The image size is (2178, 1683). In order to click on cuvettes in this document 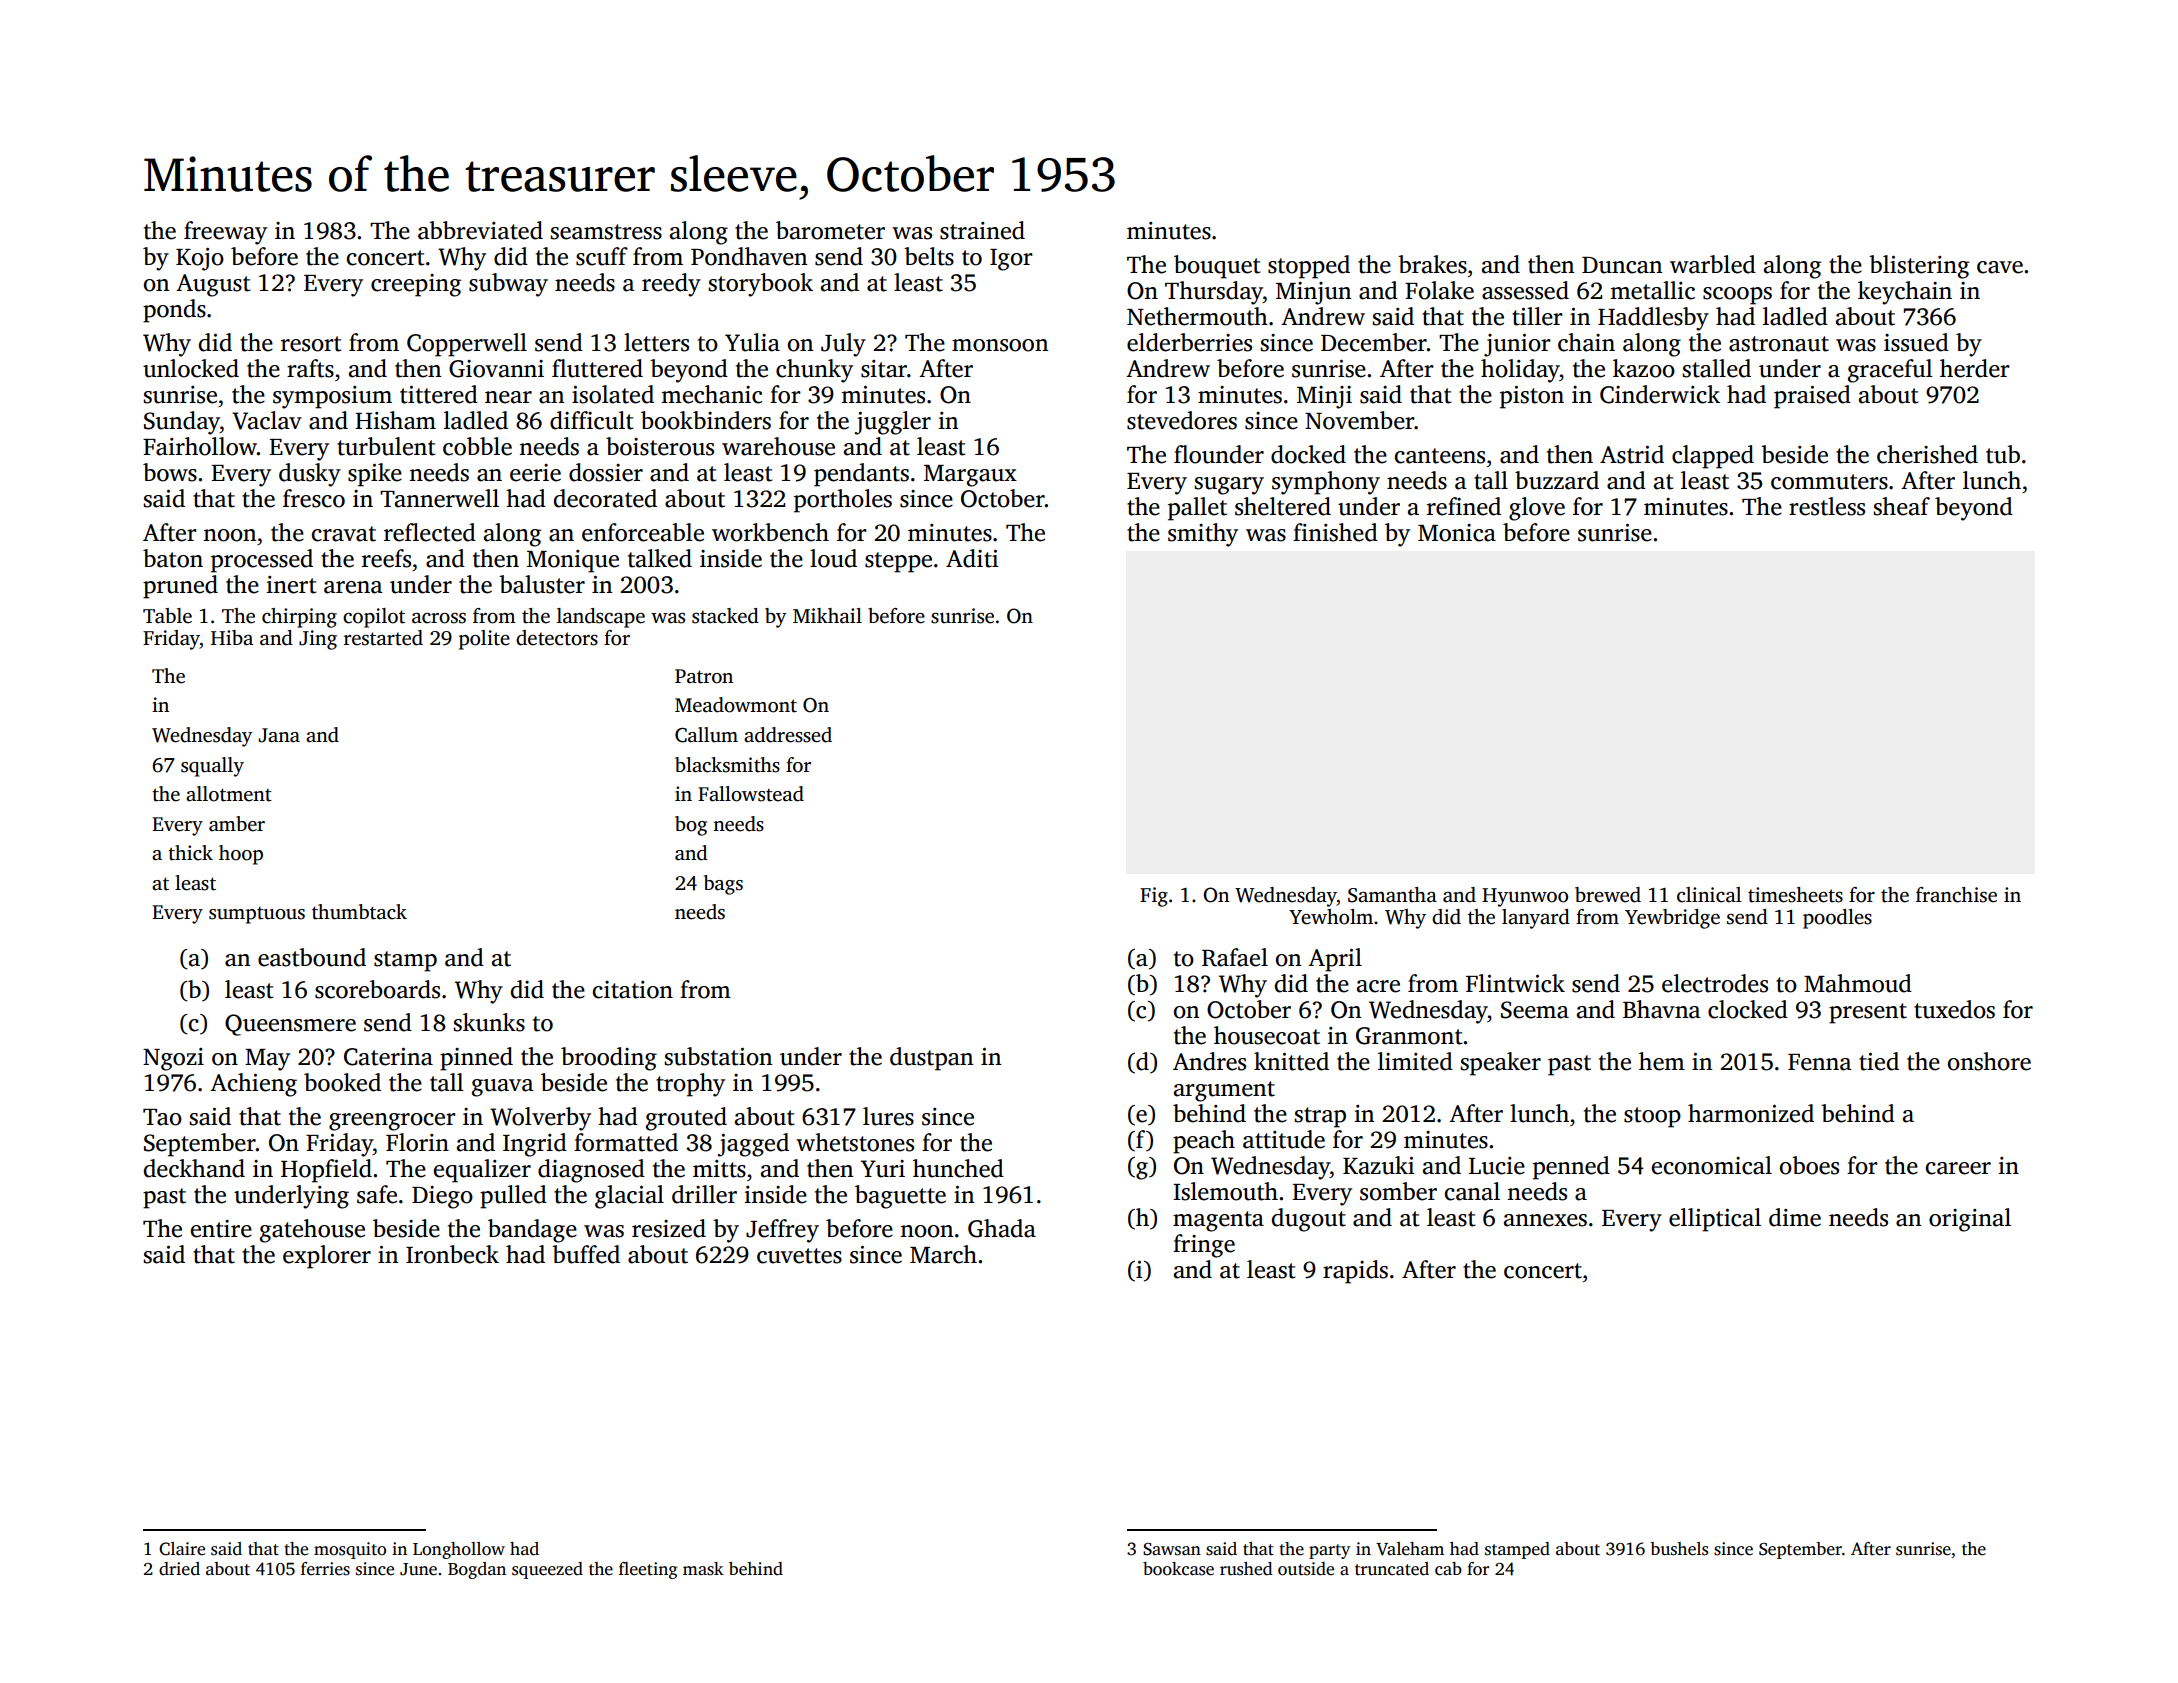, I will do `click(799, 1256)`.
